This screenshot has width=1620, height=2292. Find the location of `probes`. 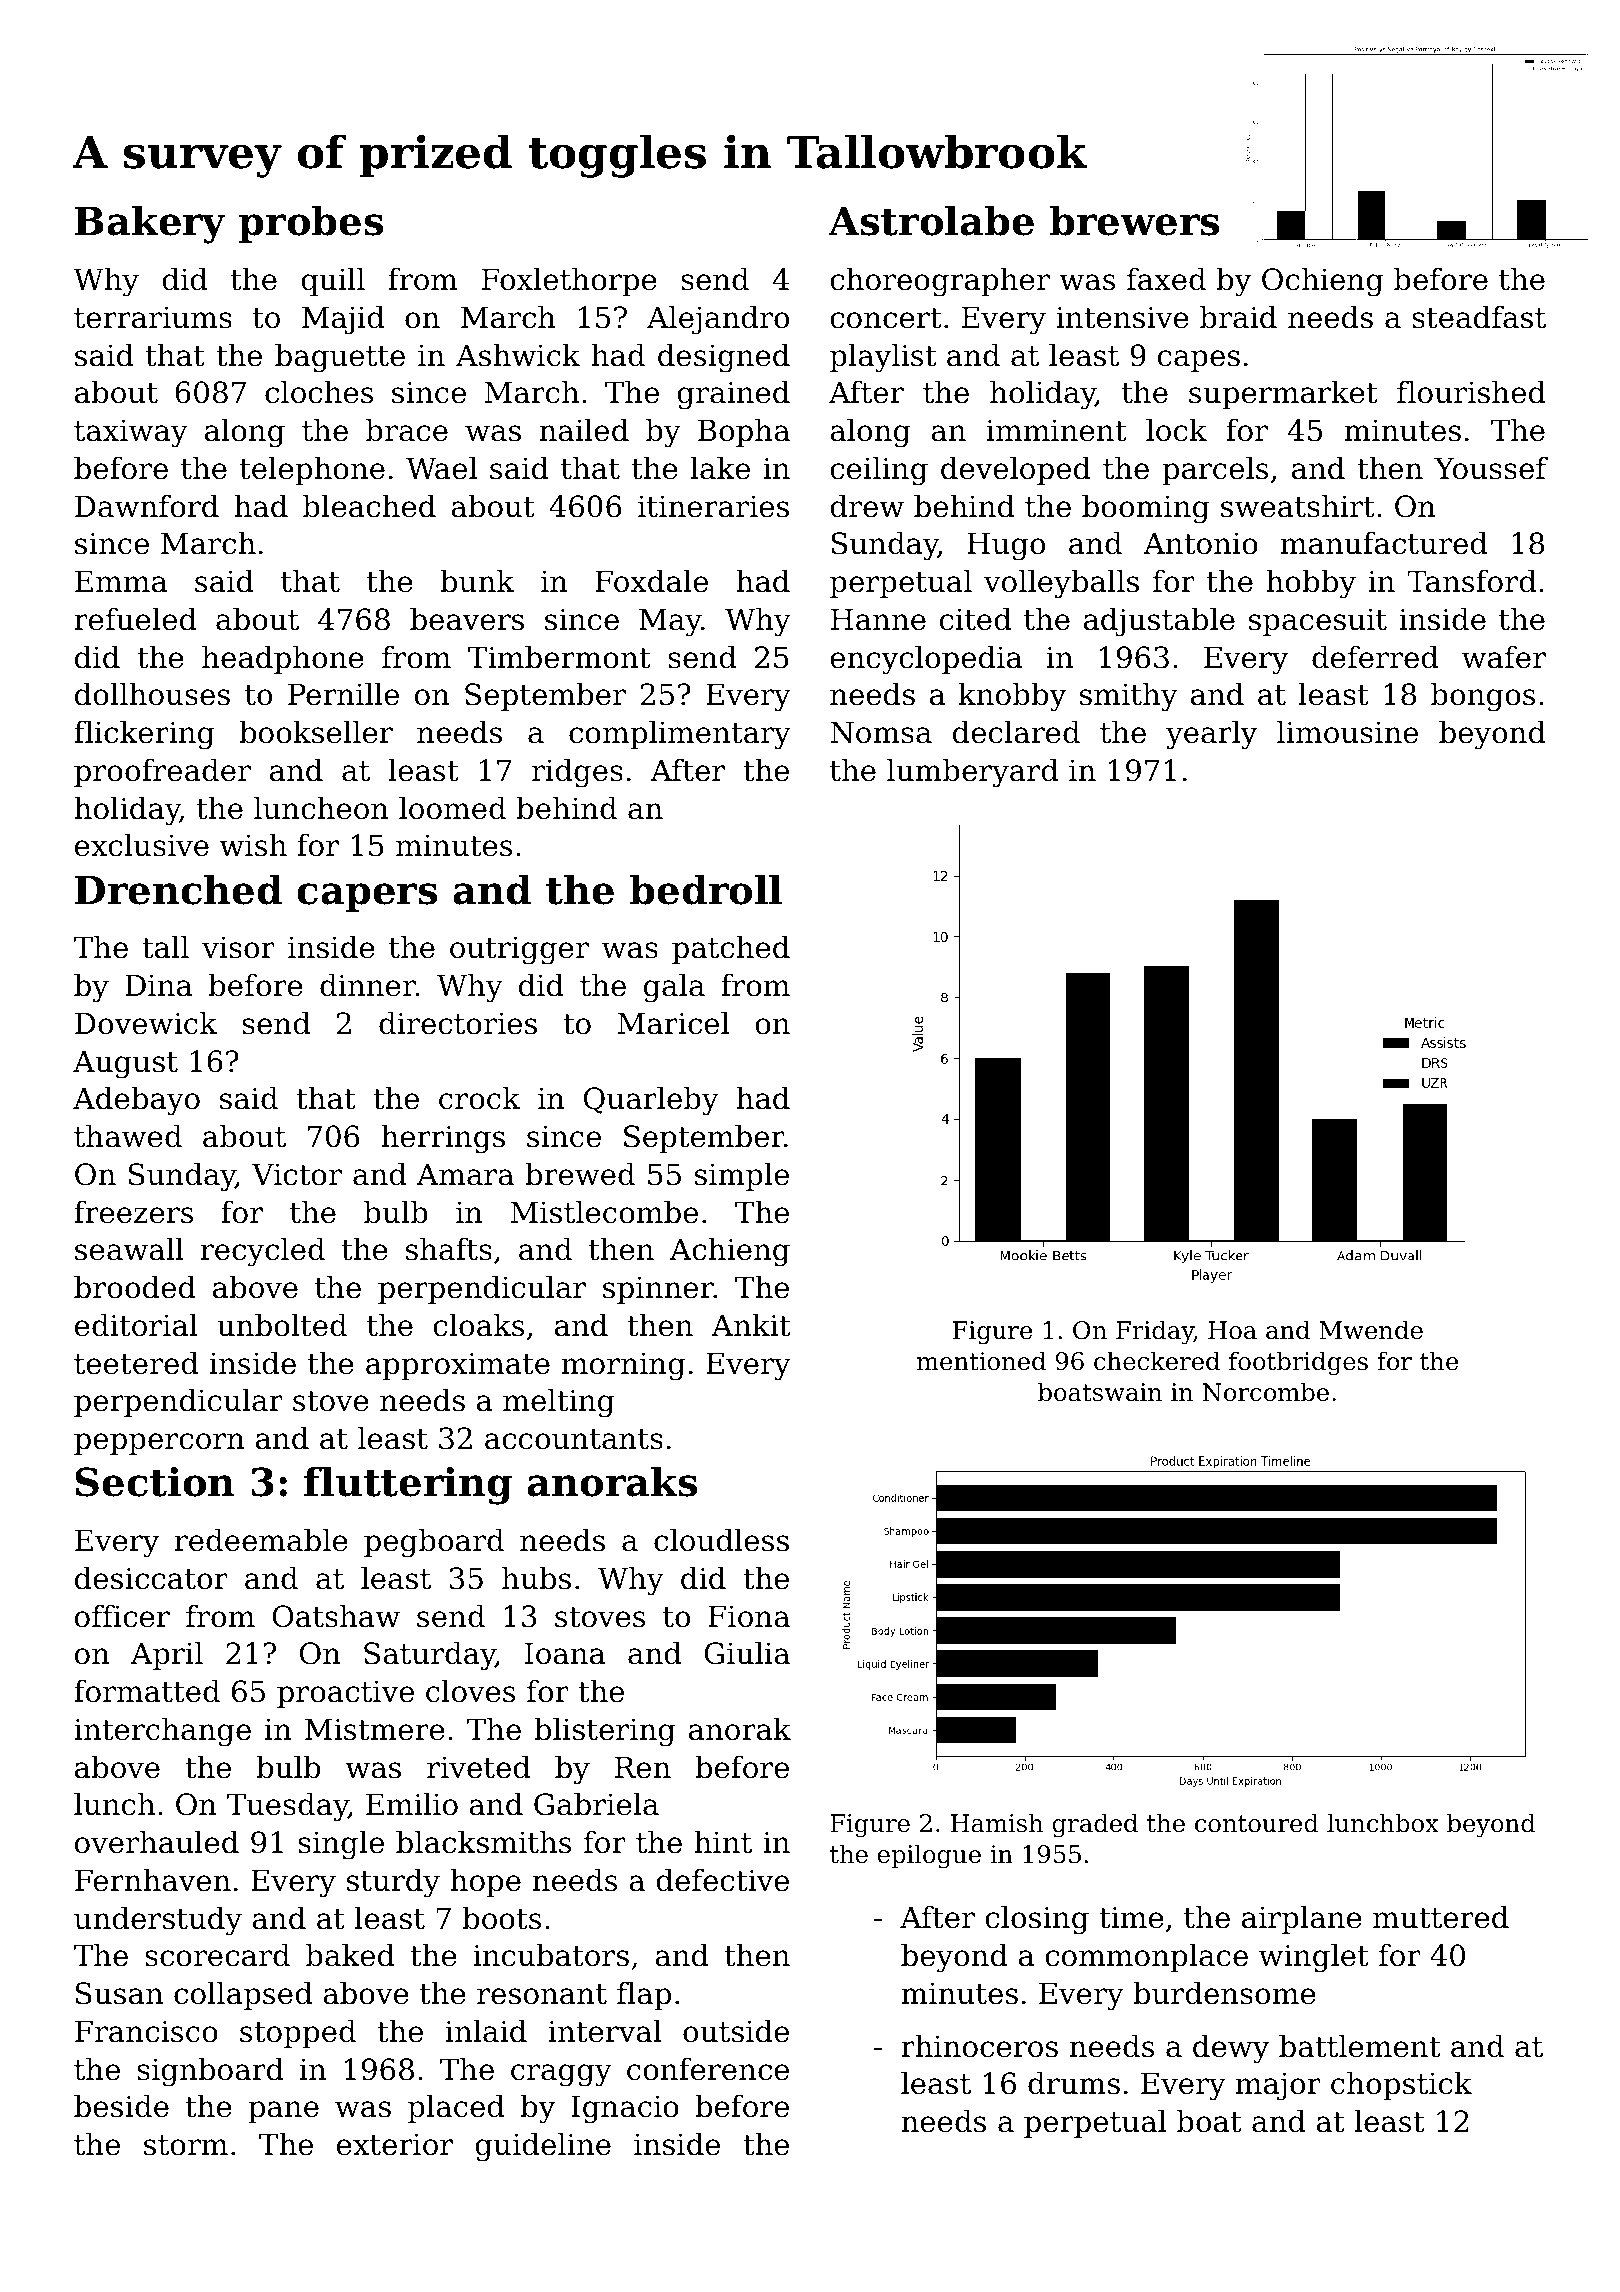

probes is located at coordinates (311, 224).
